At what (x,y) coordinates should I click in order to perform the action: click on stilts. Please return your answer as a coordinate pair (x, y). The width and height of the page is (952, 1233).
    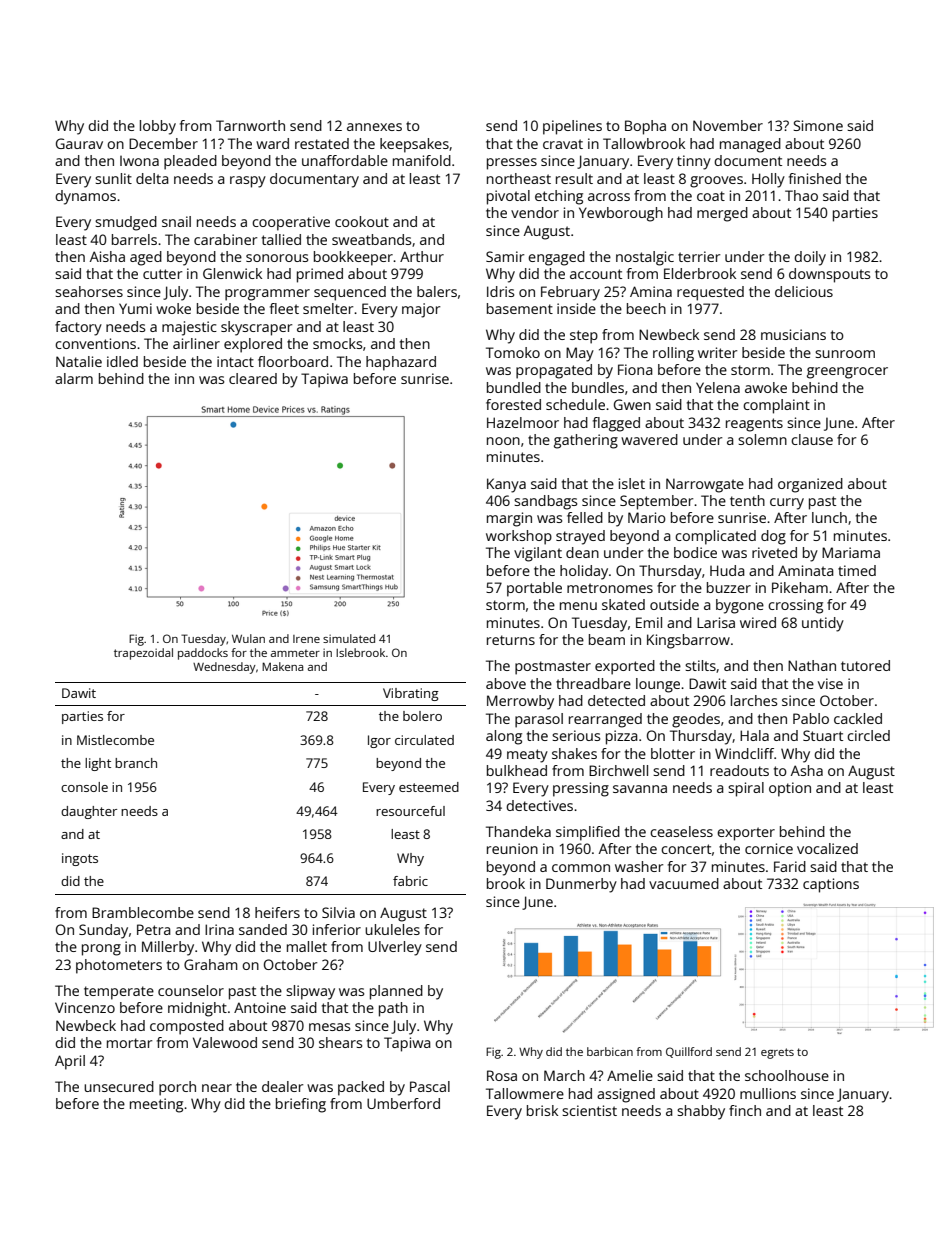
    Looking at the image, I should click on (700, 665).
